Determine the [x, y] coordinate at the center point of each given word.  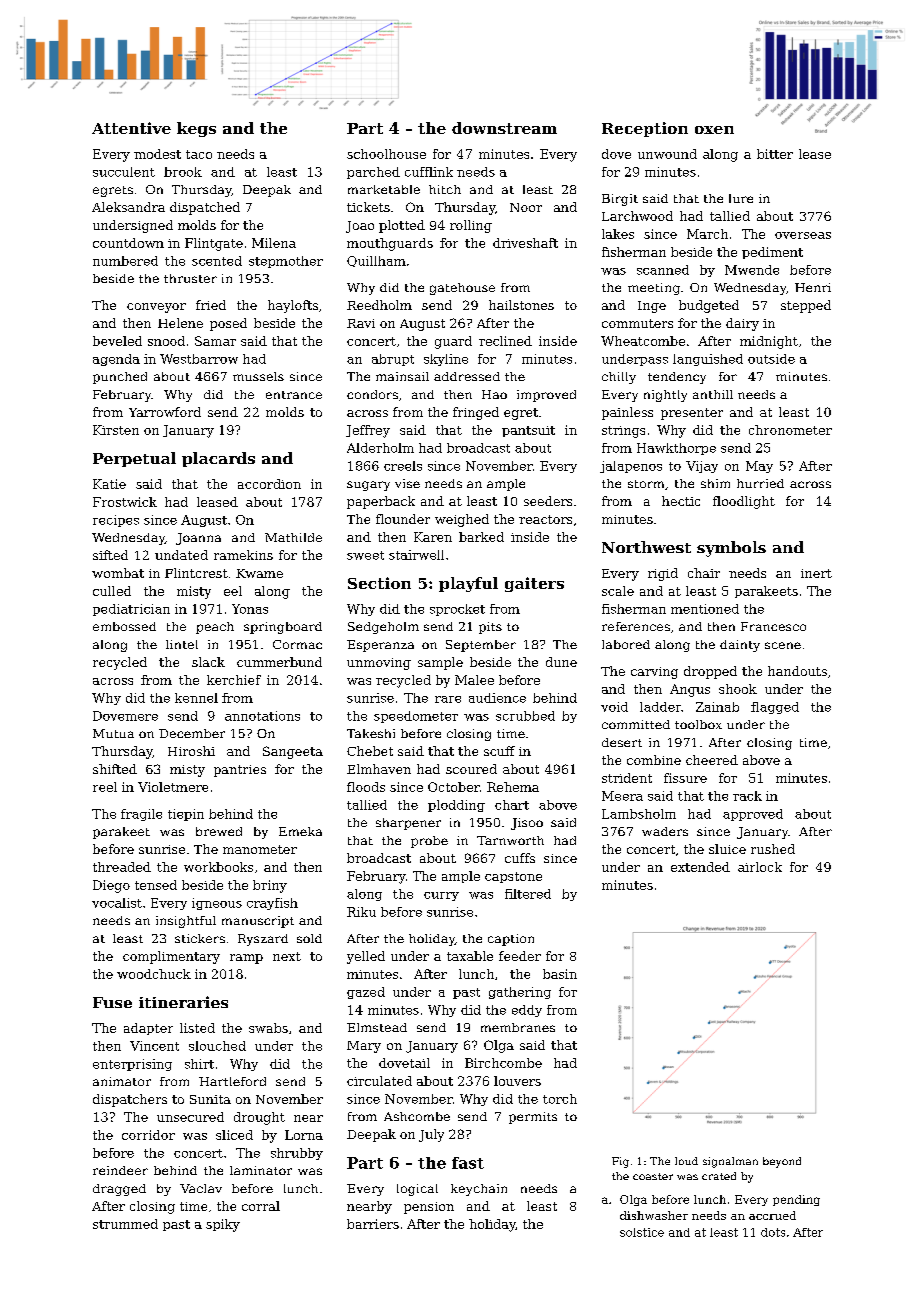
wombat [118, 573]
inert [816, 573]
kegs [196, 129]
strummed [125, 1224]
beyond [782, 1162]
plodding [456, 806]
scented [217, 261]
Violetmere [173, 787]
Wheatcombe [643, 341]
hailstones [521, 305]
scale [618, 591]
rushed [773, 849]
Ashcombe [417, 1116]
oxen [714, 130]
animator [122, 1081]
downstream [504, 128]
